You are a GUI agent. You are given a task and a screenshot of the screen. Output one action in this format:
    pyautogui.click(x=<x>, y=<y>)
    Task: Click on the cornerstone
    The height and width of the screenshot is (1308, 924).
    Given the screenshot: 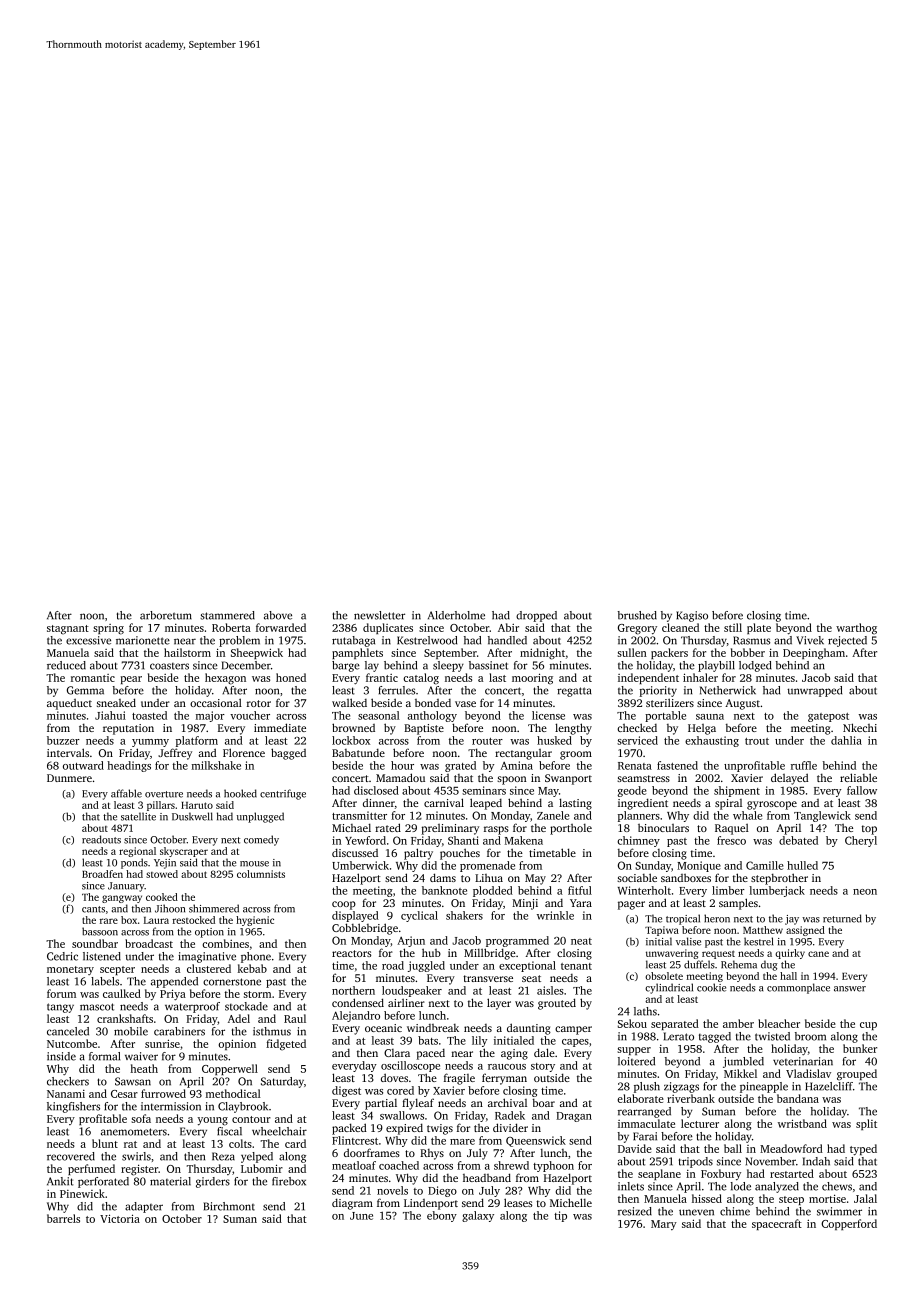 What is the action you would take?
    pyautogui.click(x=232, y=982)
